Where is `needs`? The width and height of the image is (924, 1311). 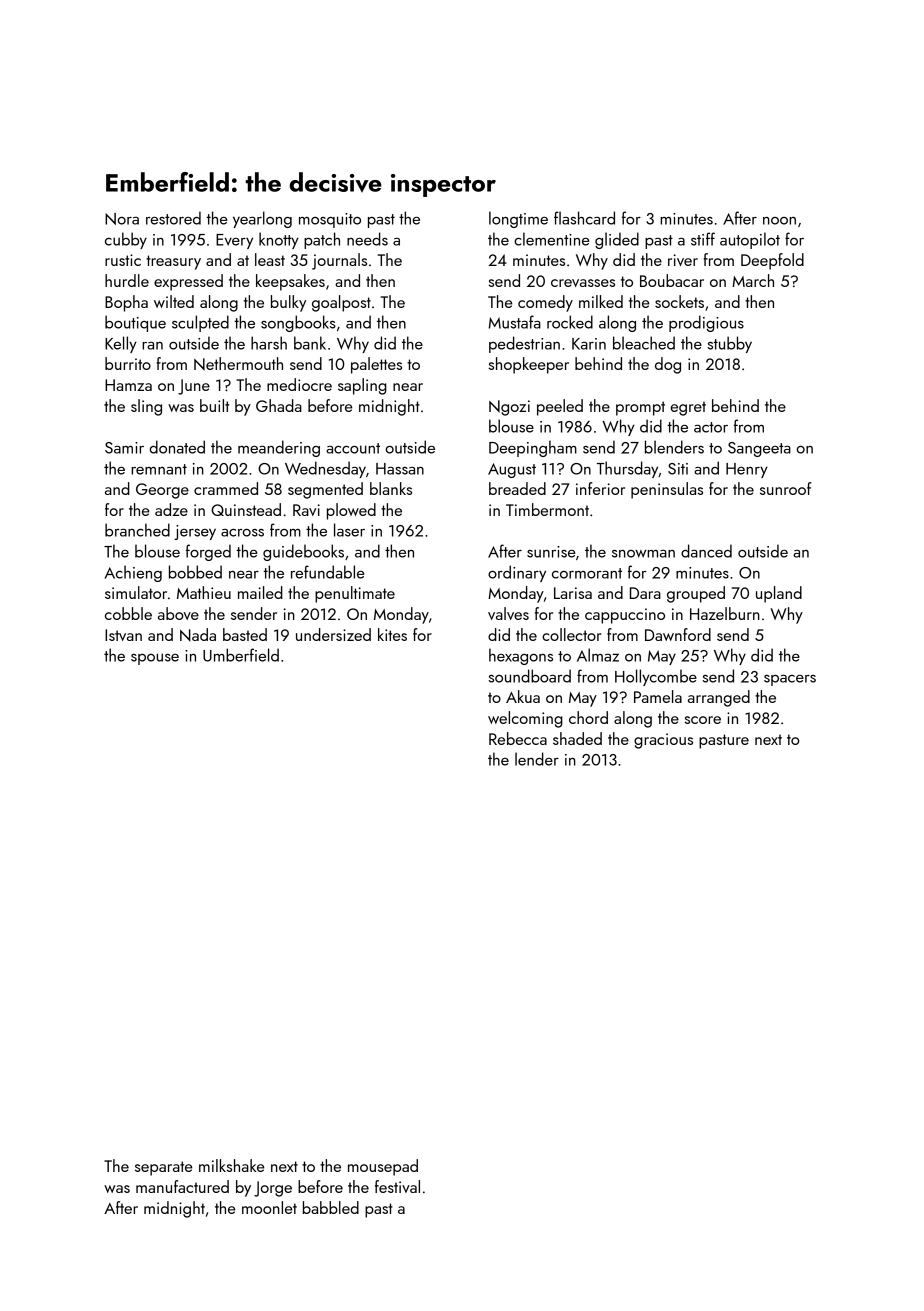
needs is located at coordinates (367, 239).
